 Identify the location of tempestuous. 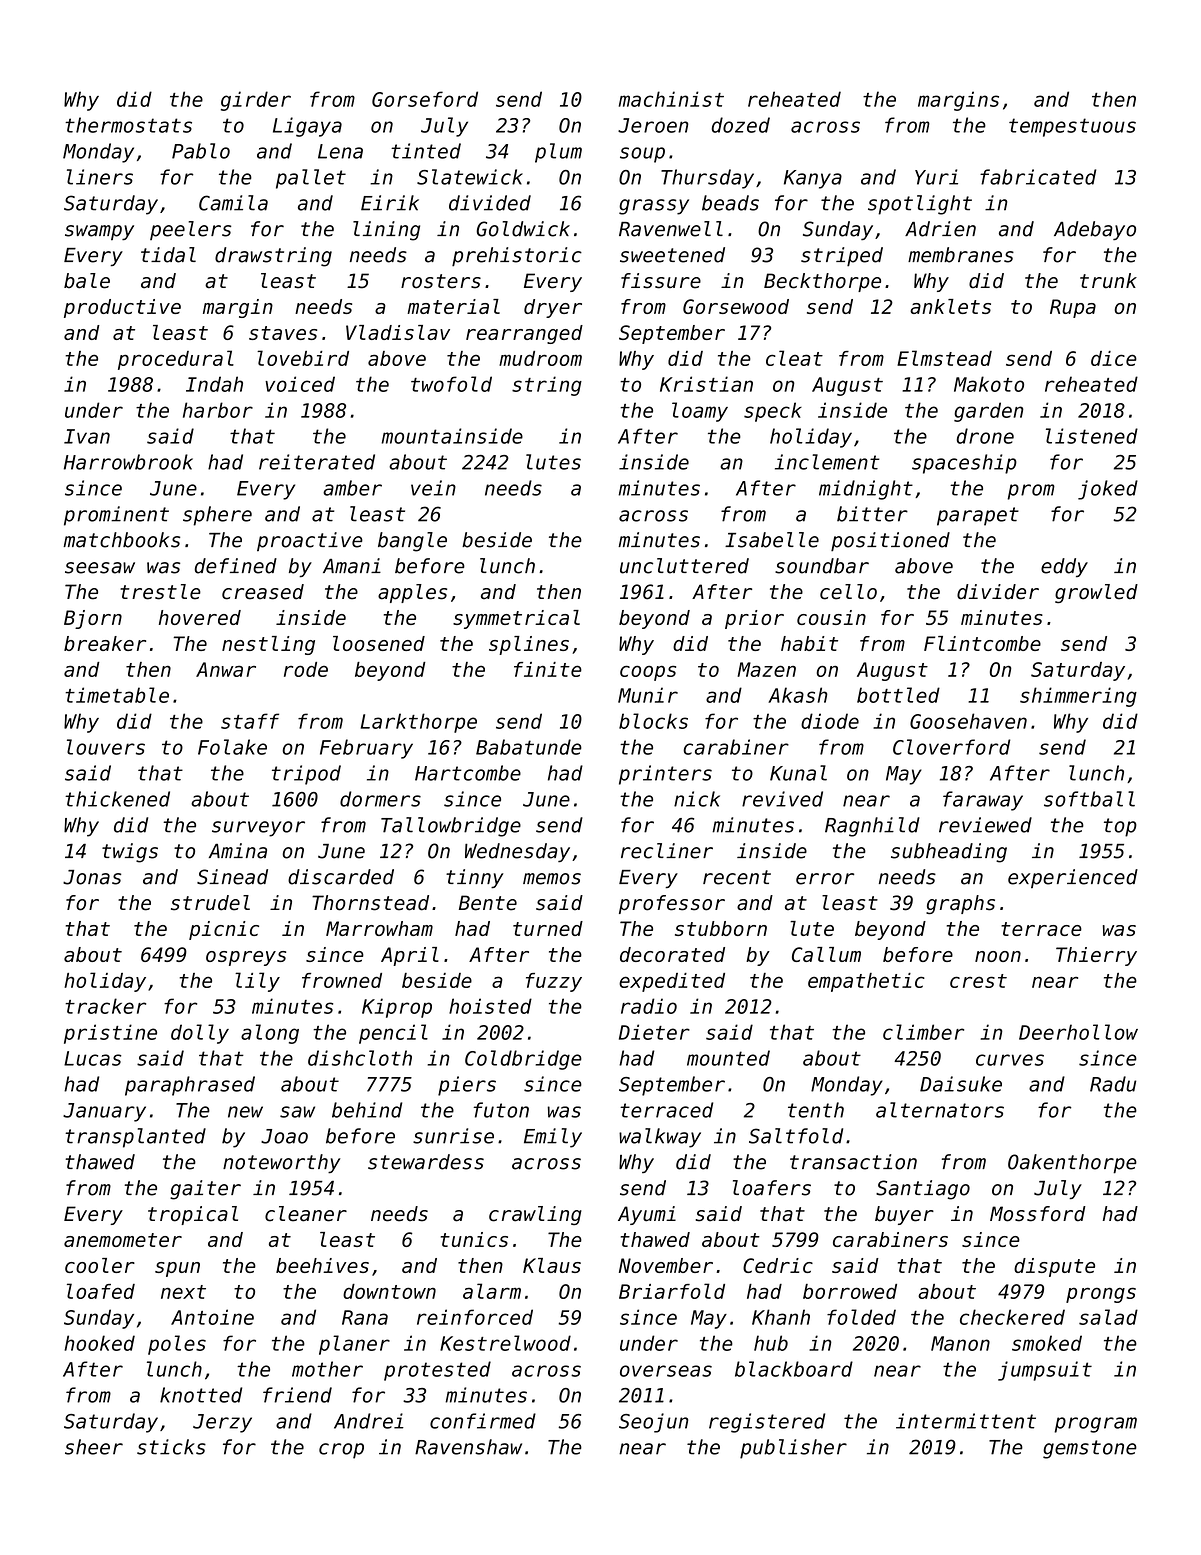
(1072, 127).
